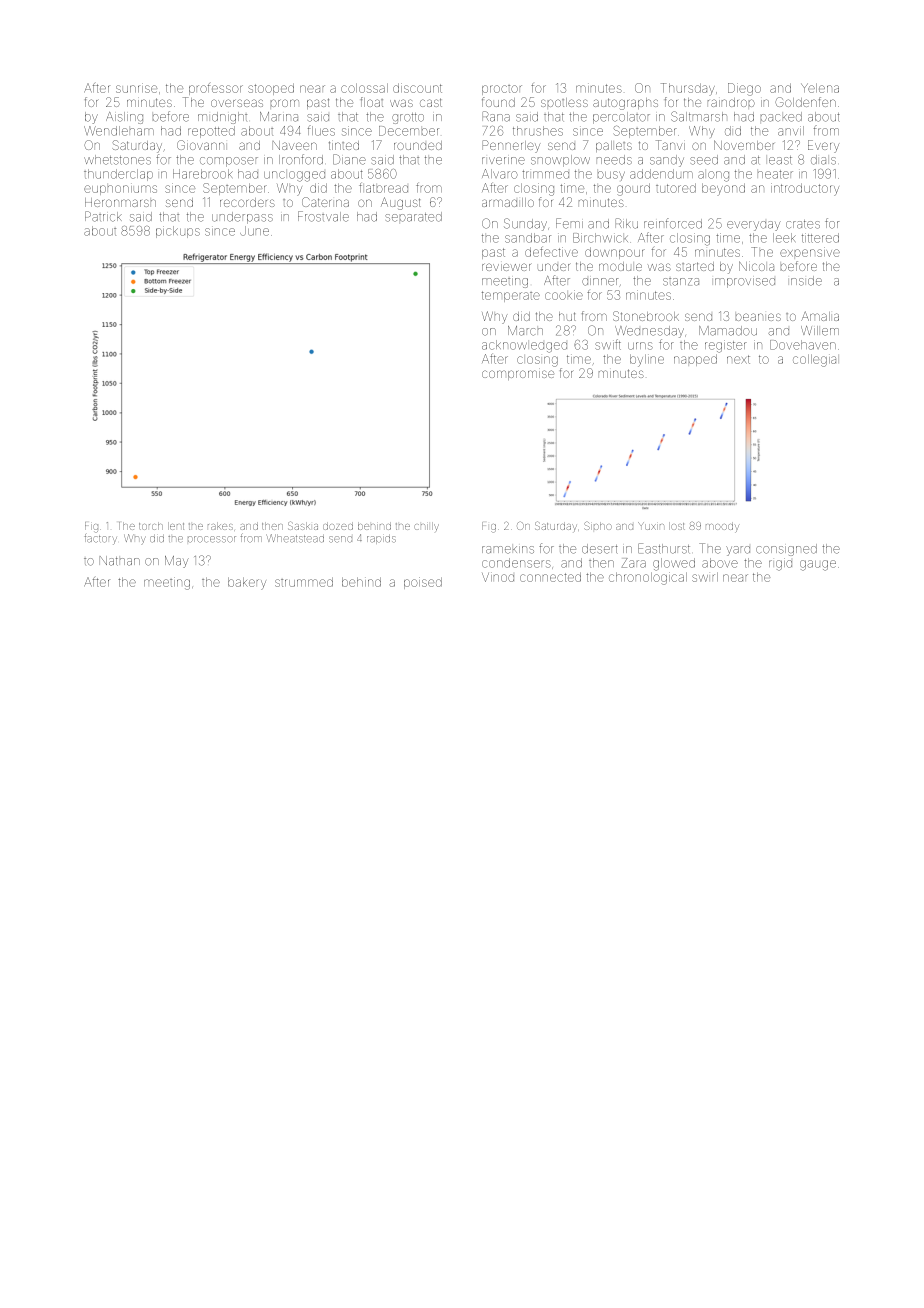 Image resolution: width=924 pixels, height=1308 pixels. Describe the element at coordinates (508, 202) in the document. I see `armadillo` at that location.
